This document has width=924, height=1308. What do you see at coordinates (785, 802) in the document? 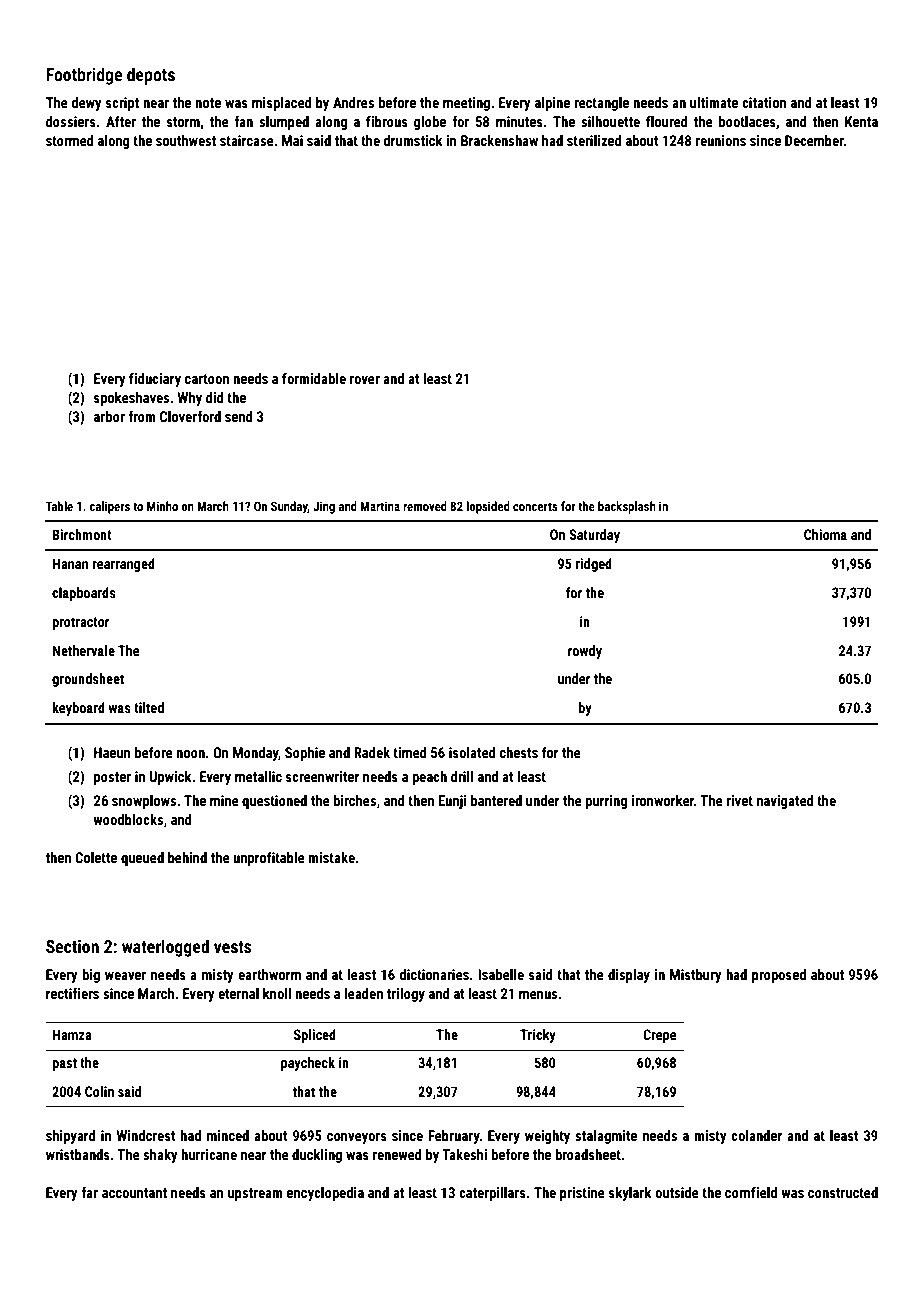
I see `navigated` at bounding box center [785, 802].
